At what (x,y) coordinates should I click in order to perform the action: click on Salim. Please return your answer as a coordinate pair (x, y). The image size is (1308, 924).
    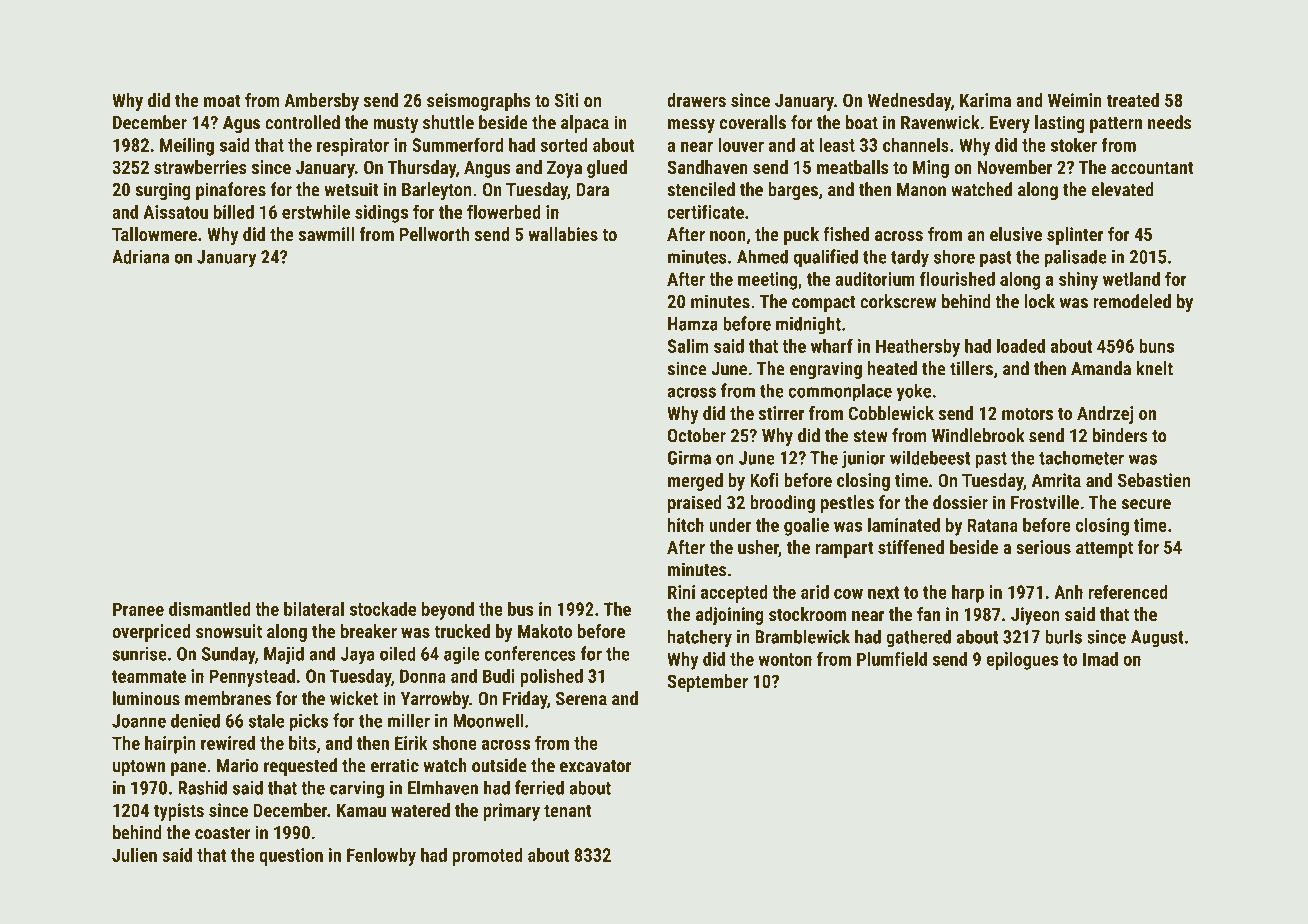
    Looking at the image, I should click on (688, 346).
